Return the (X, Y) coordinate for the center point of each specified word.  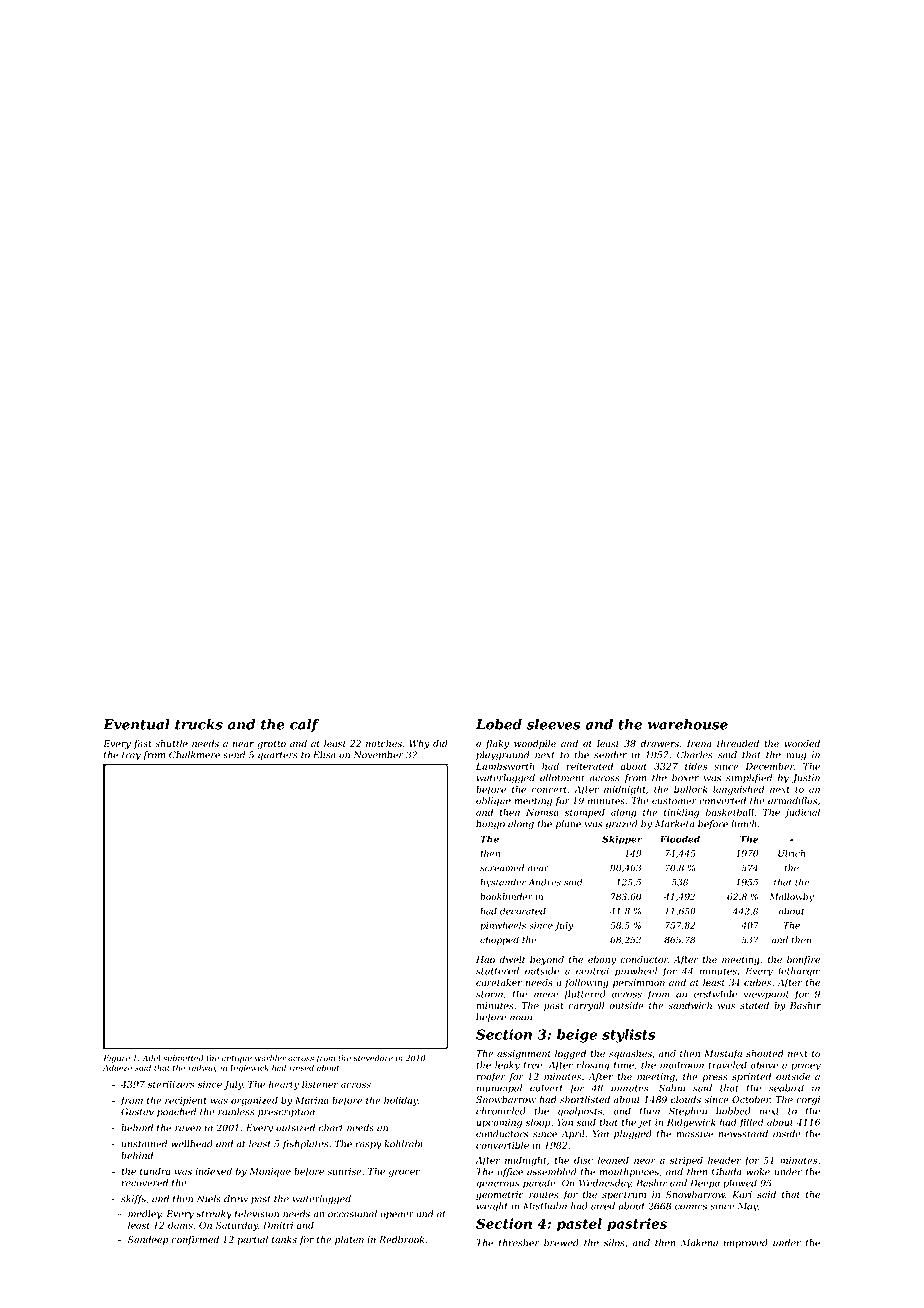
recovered (145, 1183)
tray (131, 756)
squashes (630, 1054)
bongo (490, 825)
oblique (493, 801)
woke (758, 1172)
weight (492, 1207)
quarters (278, 756)
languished (738, 790)
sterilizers (171, 1084)
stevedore (373, 1058)
